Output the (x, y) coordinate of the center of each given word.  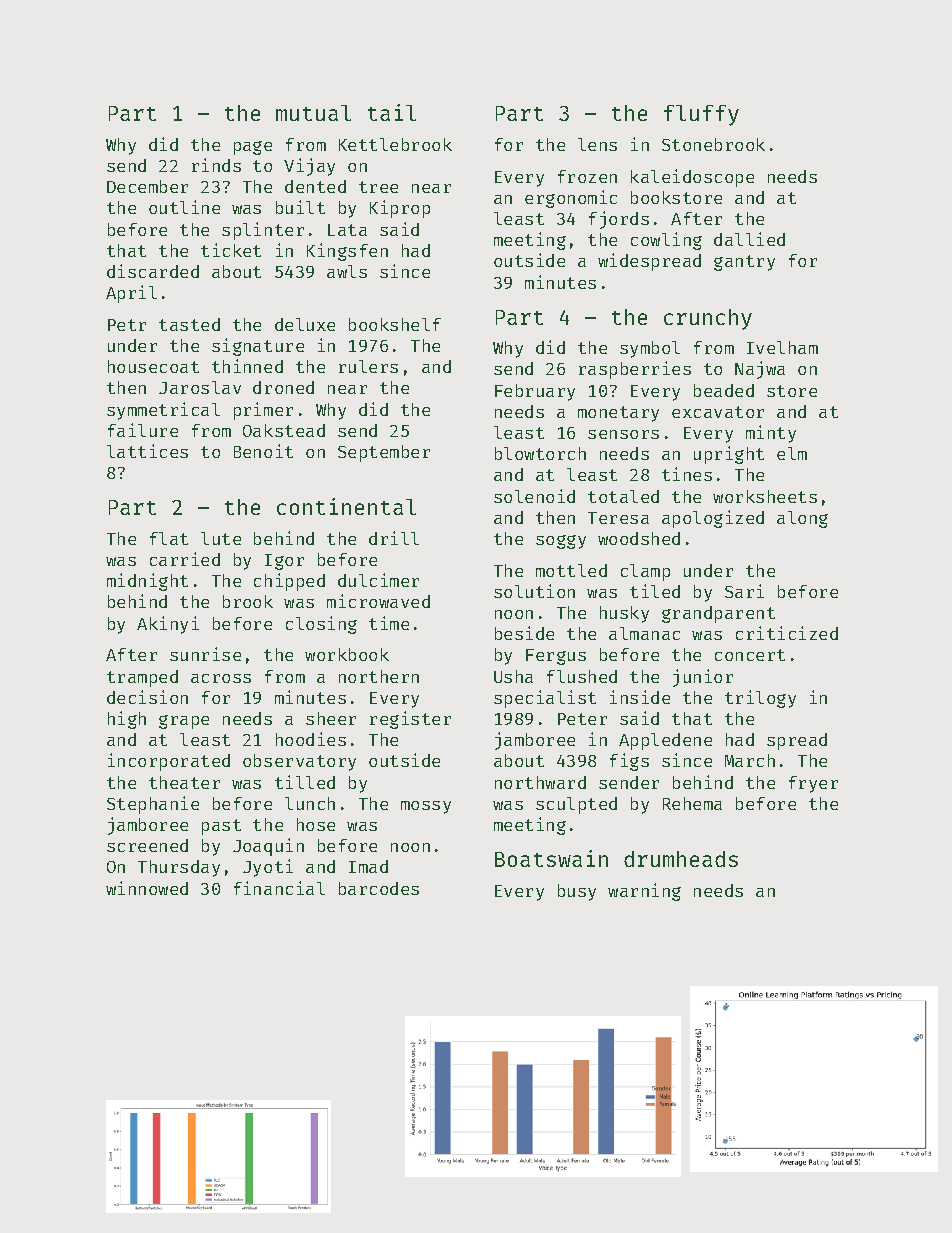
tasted (189, 324)
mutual (313, 113)
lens (597, 144)
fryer (813, 784)
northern (379, 676)
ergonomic (571, 199)
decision (147, 697)
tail (392, 112)
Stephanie (153, 805)
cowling (666, 241)
